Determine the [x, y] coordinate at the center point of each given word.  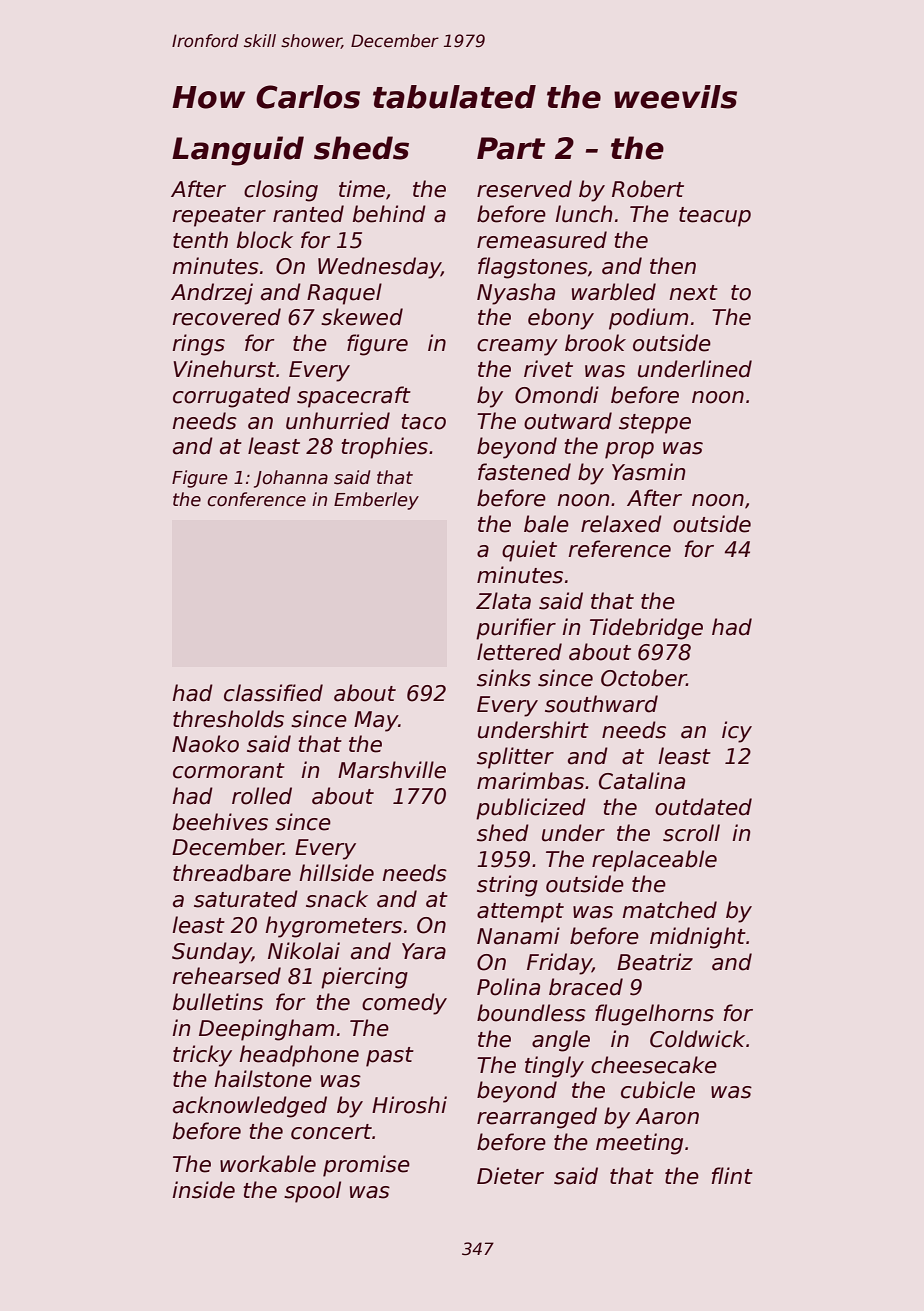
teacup [715, 217]
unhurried [338, 421]
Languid [238, 151]
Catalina [642, 781]
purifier [516, 629]
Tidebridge [646, 629]
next [693, 293]
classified [273, 693]
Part [511, 148]
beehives [220, 822]
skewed [362, 317]
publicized [531, 809]
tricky [202, 1056]
